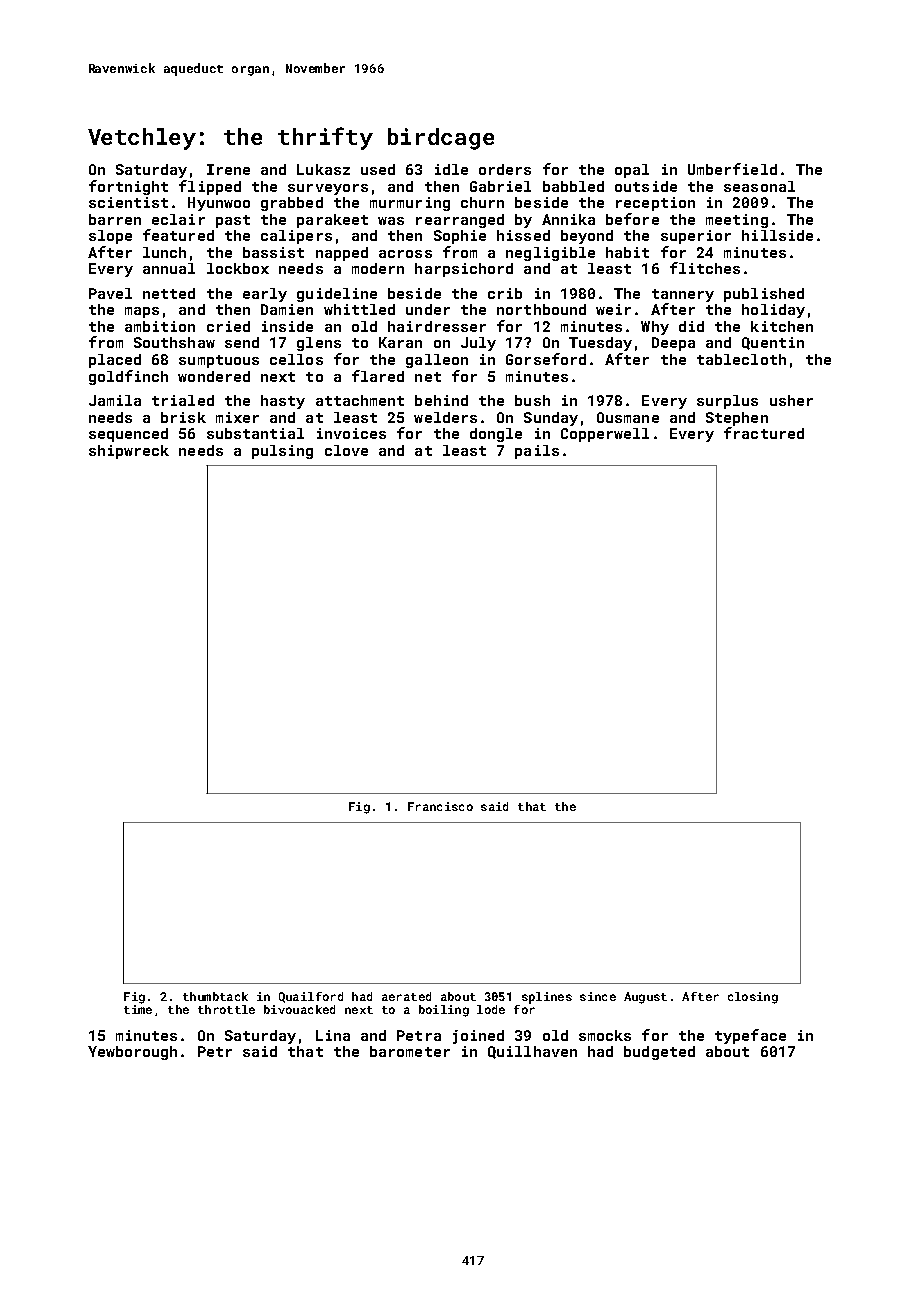 Image resolution: width=924 pixels, height=1308 pixels. I want to click on pails, so click(537, 452).
